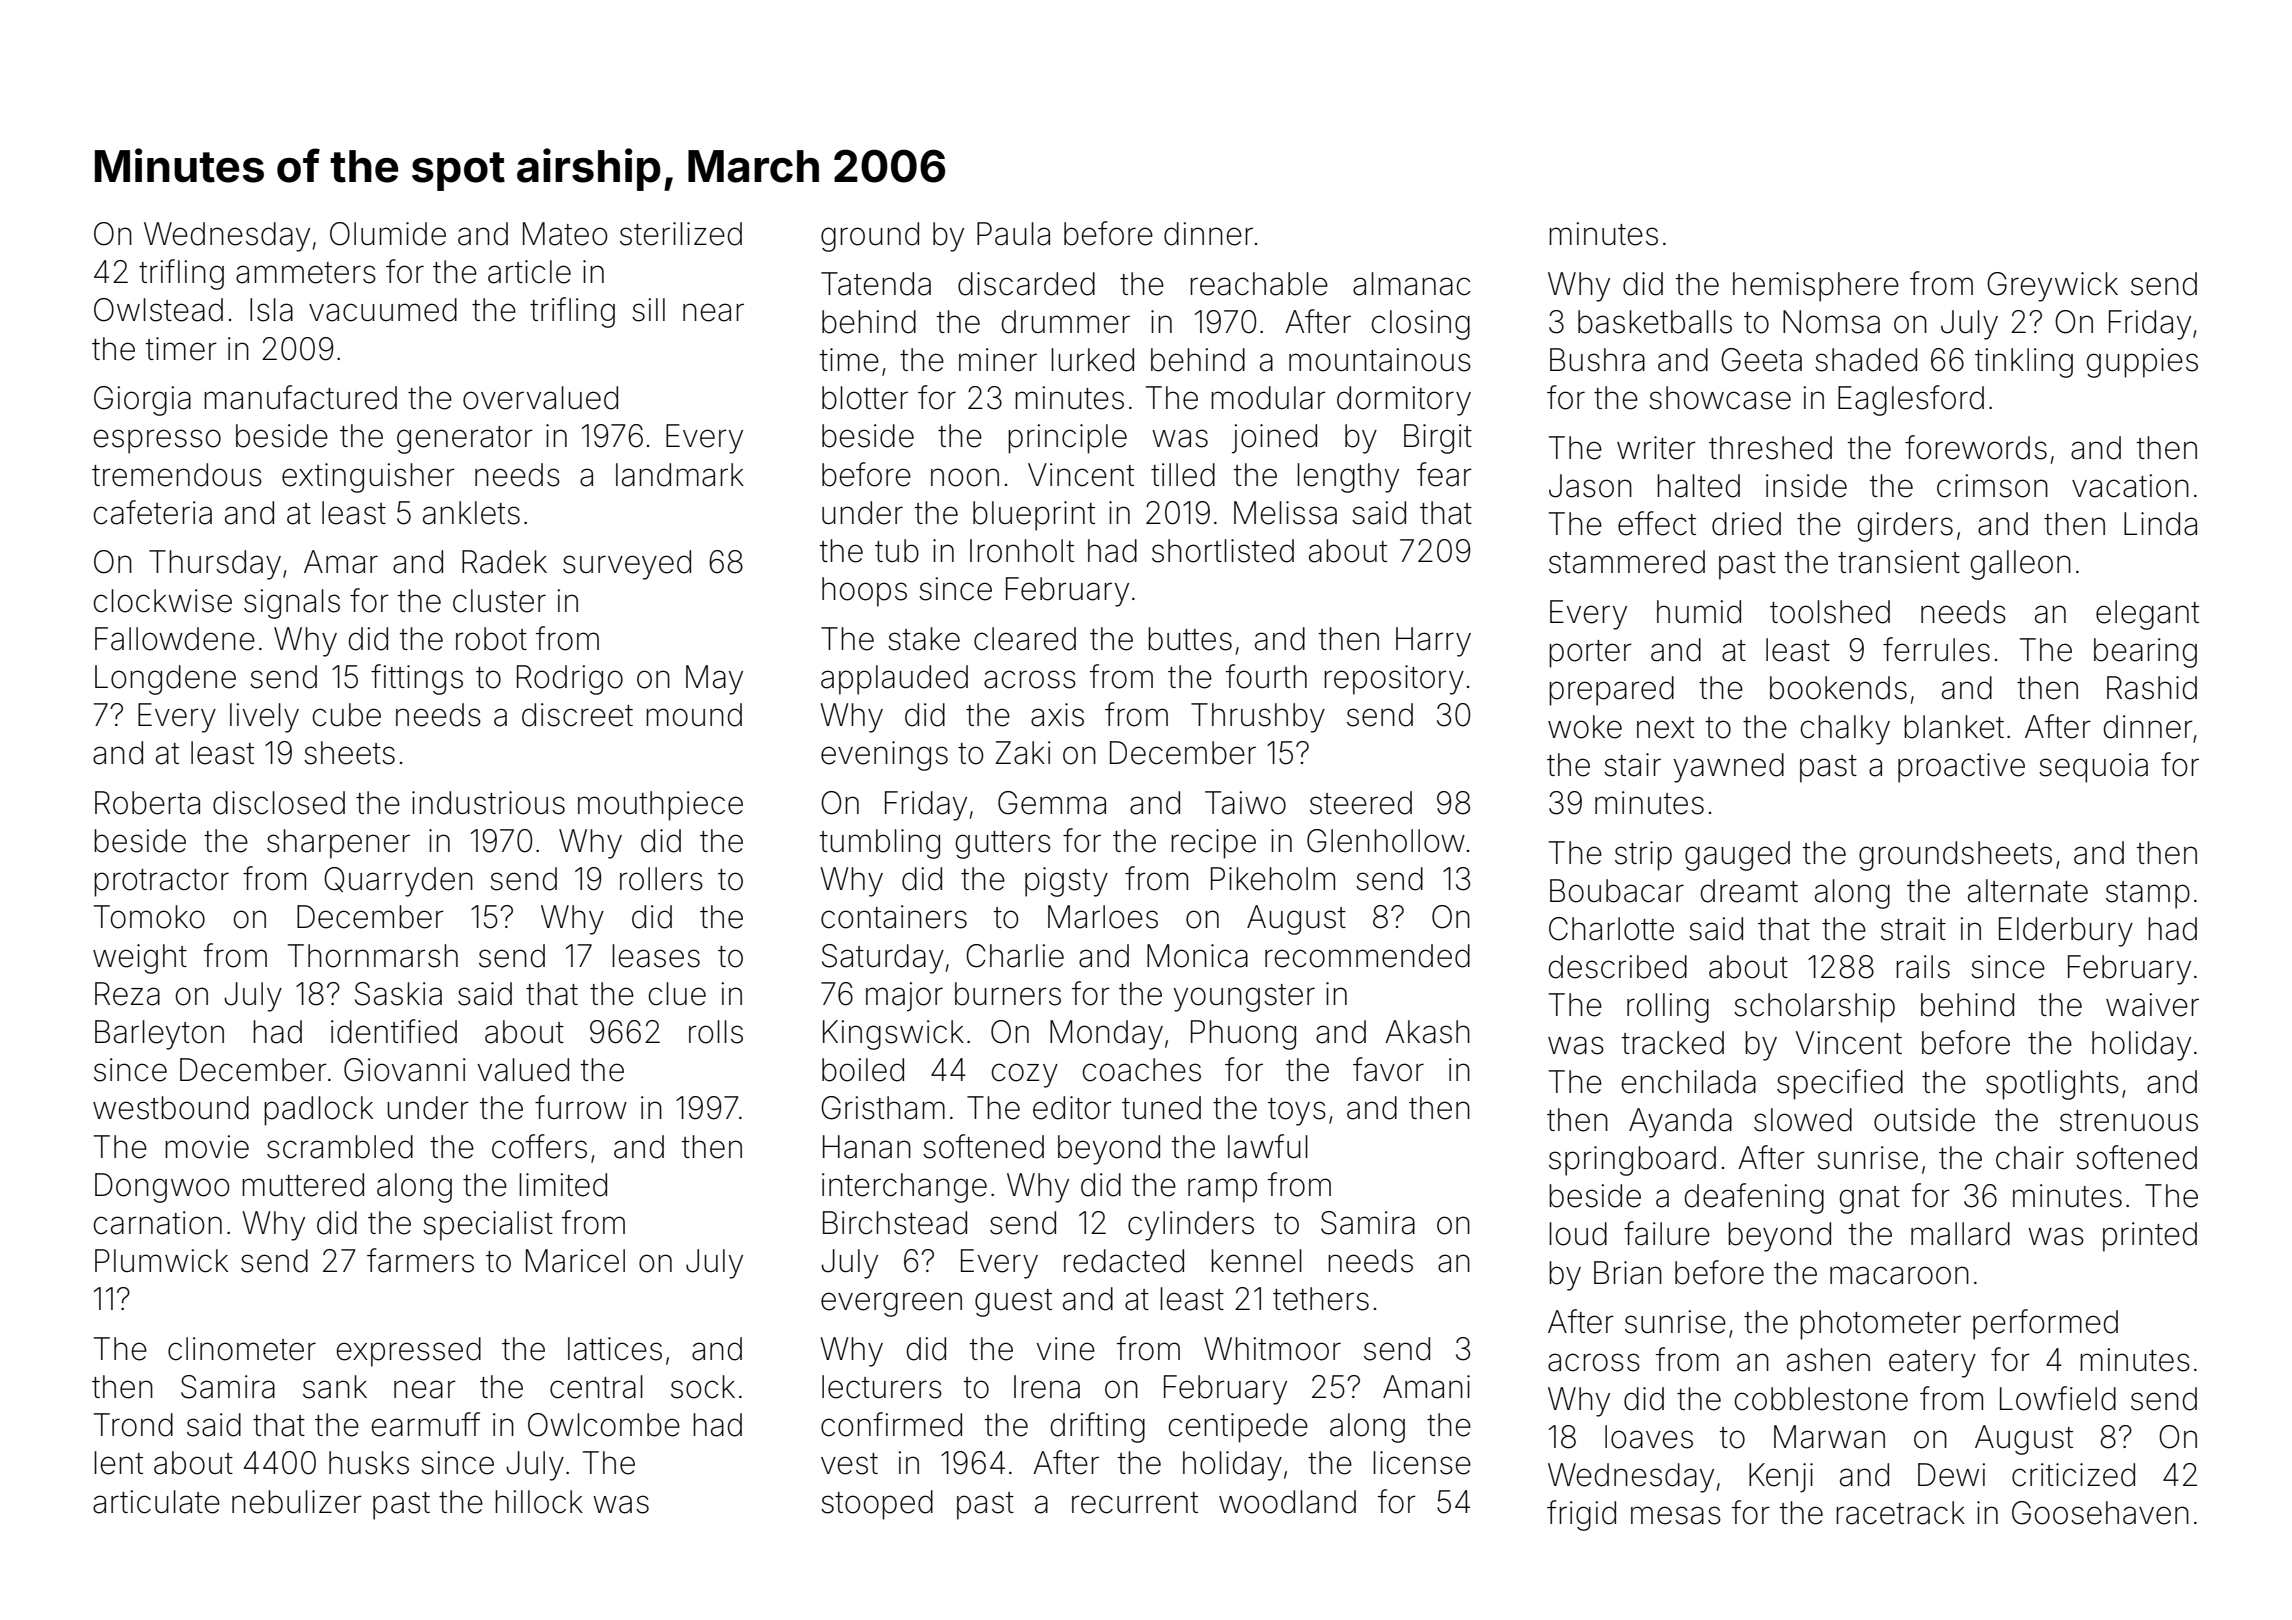 Image resolution: width=2292 pixels, height=1620 pixels. I want to click on Olumide, so click(388, 234).
